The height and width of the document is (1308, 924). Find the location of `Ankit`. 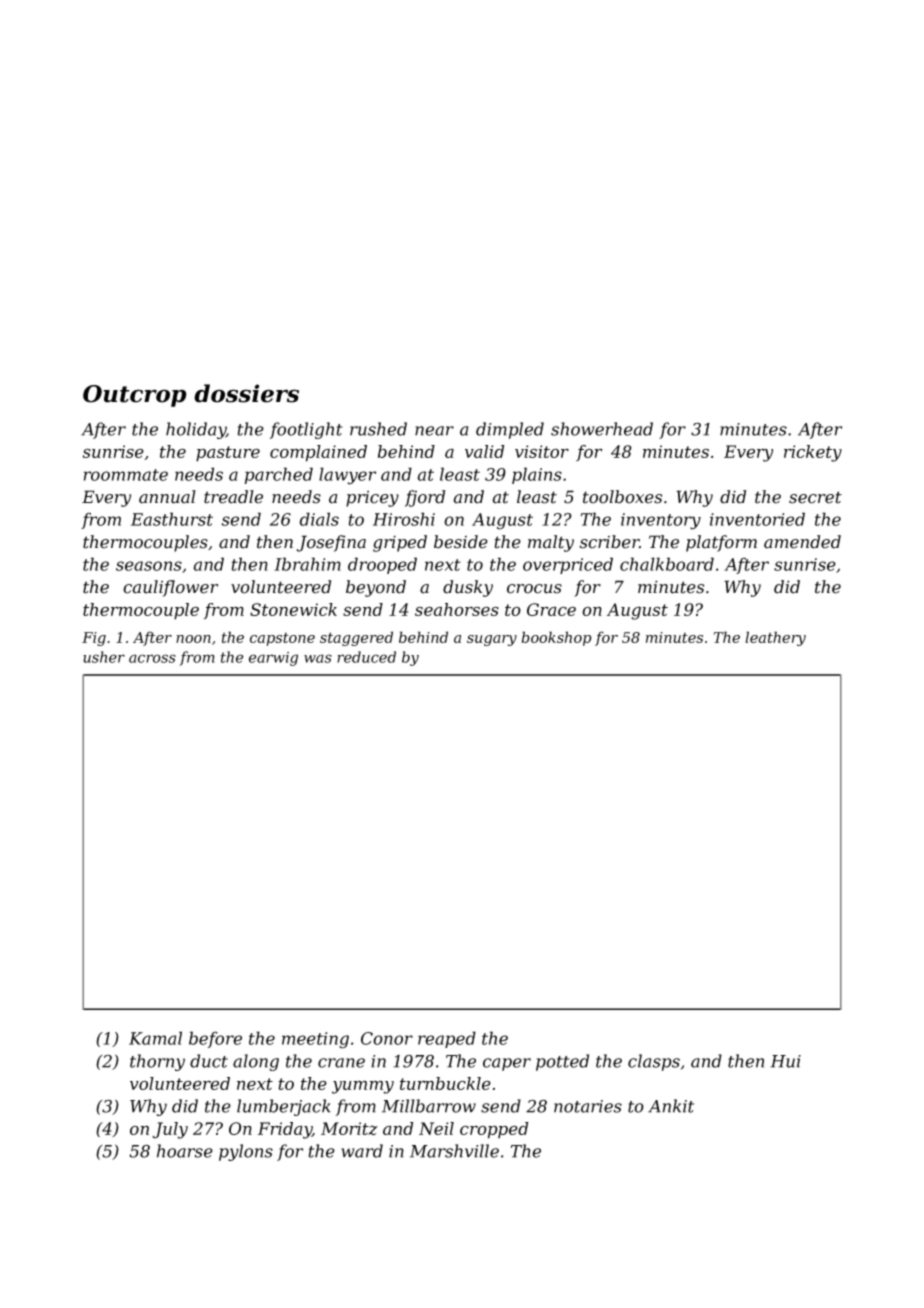

Ankit is located at coordinates (671, 1106).
